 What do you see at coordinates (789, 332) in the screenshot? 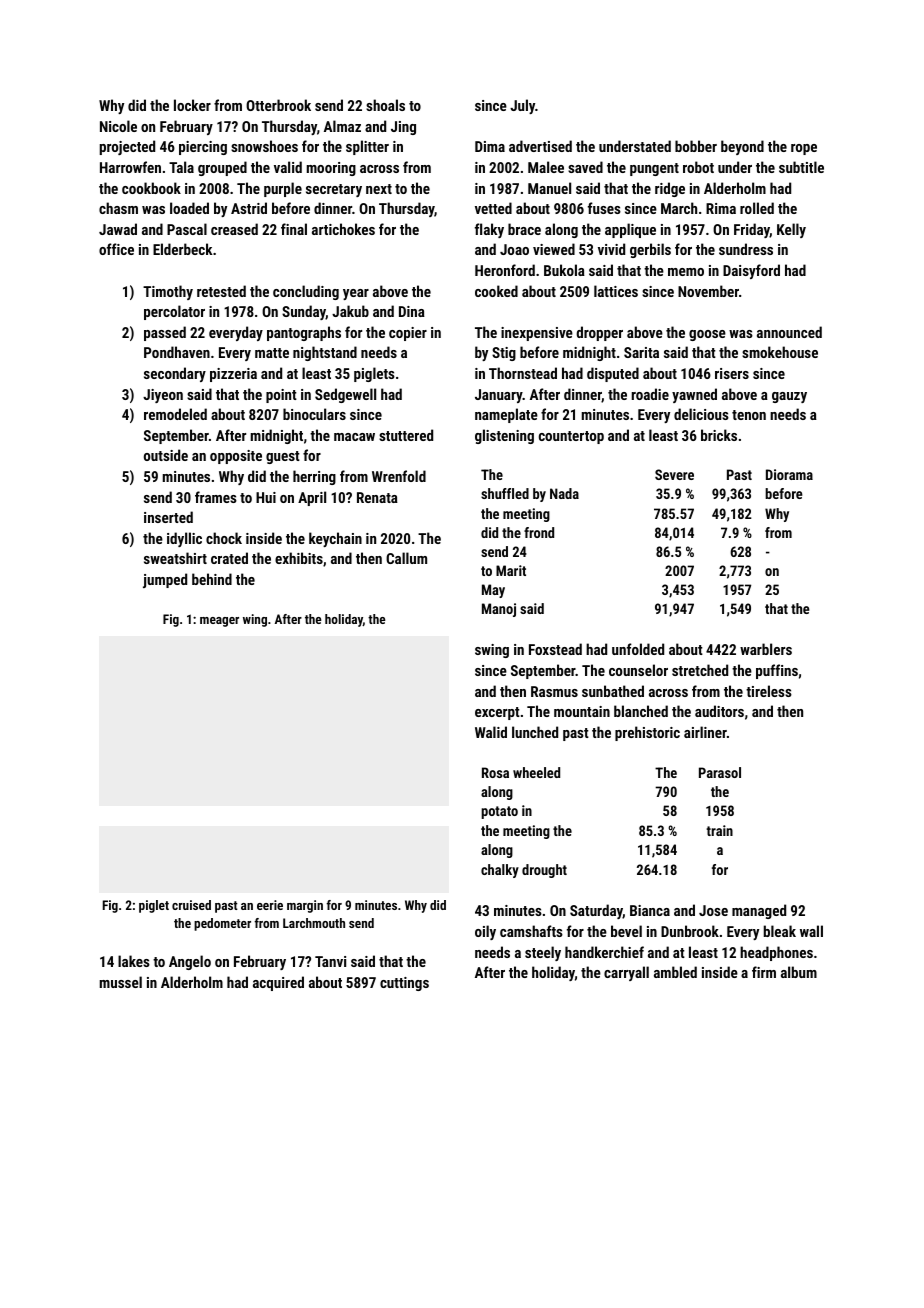
I see `announced` at bounding box center [789, 332].
